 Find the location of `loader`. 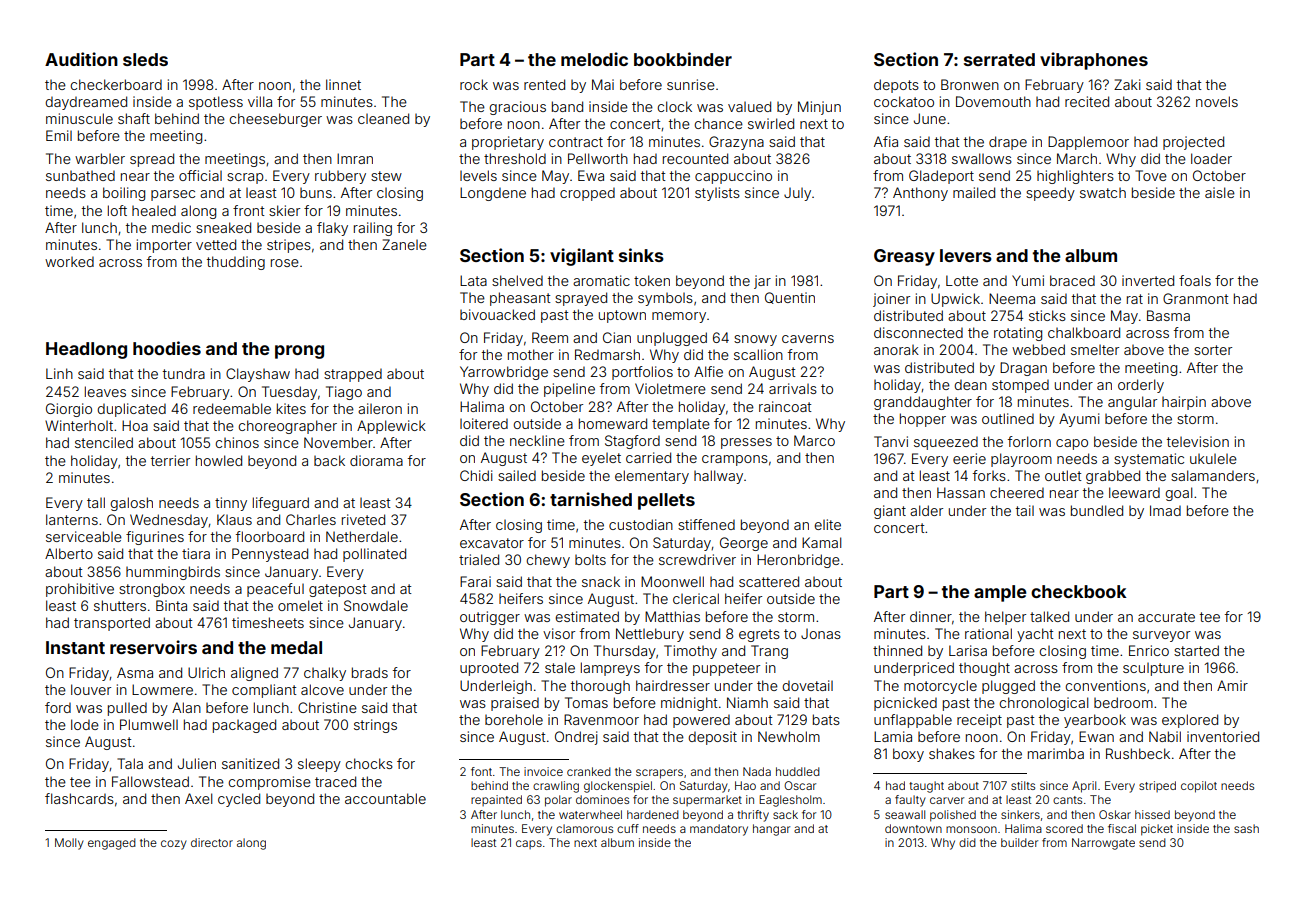

loader is located at coordinates (1211, 158).
